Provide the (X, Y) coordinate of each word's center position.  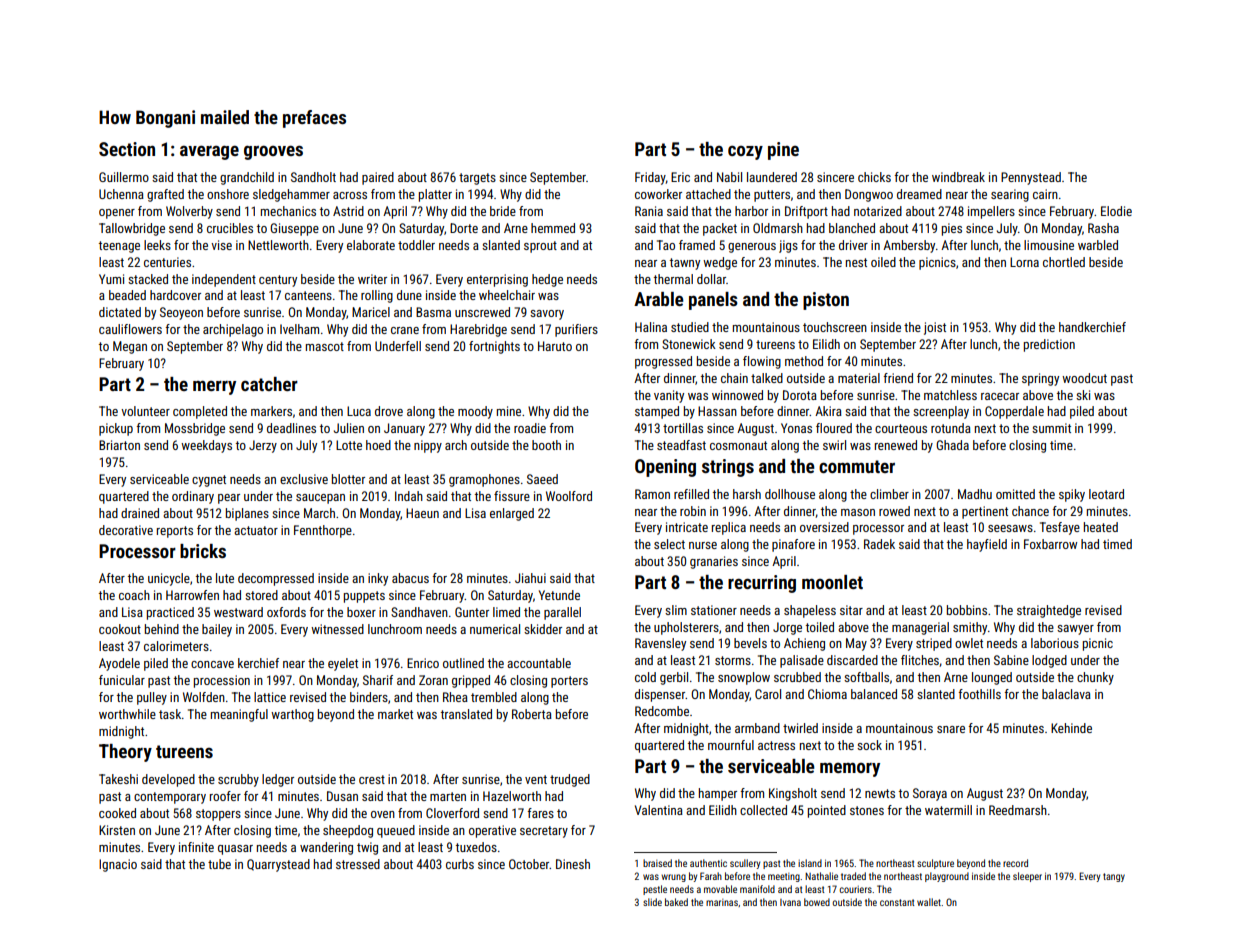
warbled (1098, 245)
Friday (650, 178)
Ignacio (118, 865)
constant (897, 902)
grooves (273, 152)
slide (652, 902)
